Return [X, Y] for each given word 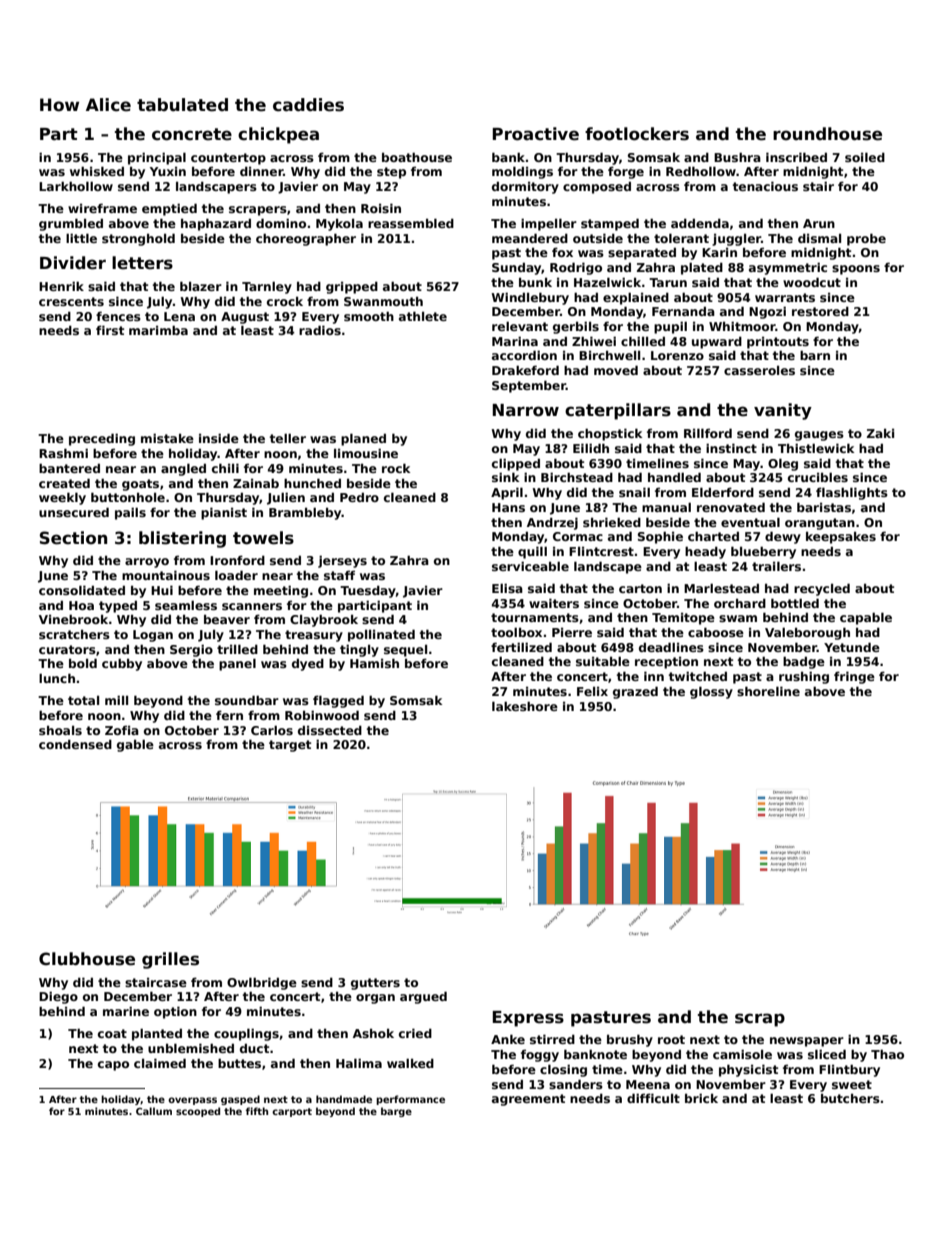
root [671, 1039]
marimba [158, 330]
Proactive [535, 134]
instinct [731, 448]
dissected [330, 730]
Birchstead [577, 477]
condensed [75, 744]
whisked [97, 171]
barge [396, 1112]
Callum [154, 1111]
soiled [865, 157]
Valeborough [807, 633]
